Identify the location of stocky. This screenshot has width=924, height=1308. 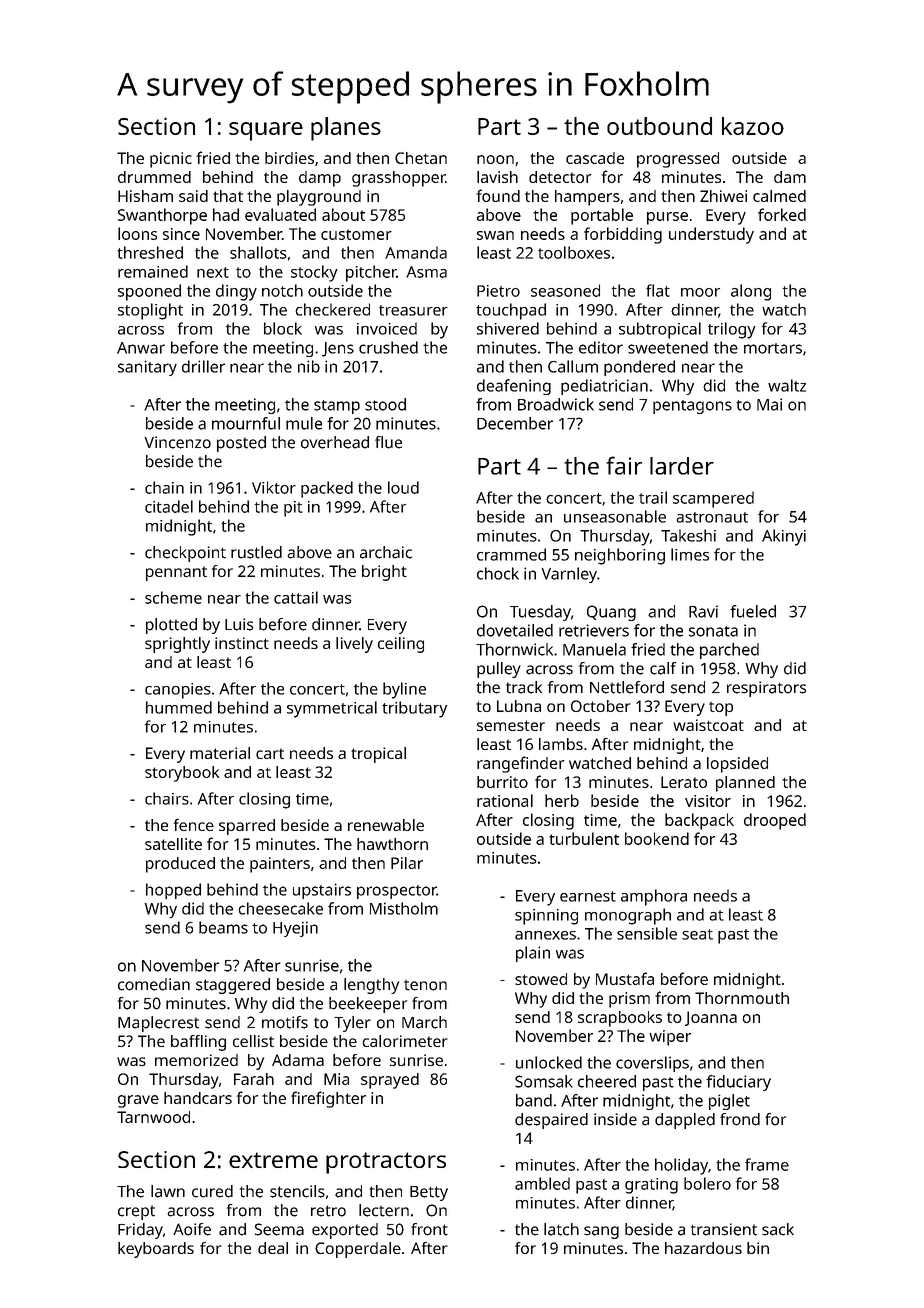
(314, 273).
